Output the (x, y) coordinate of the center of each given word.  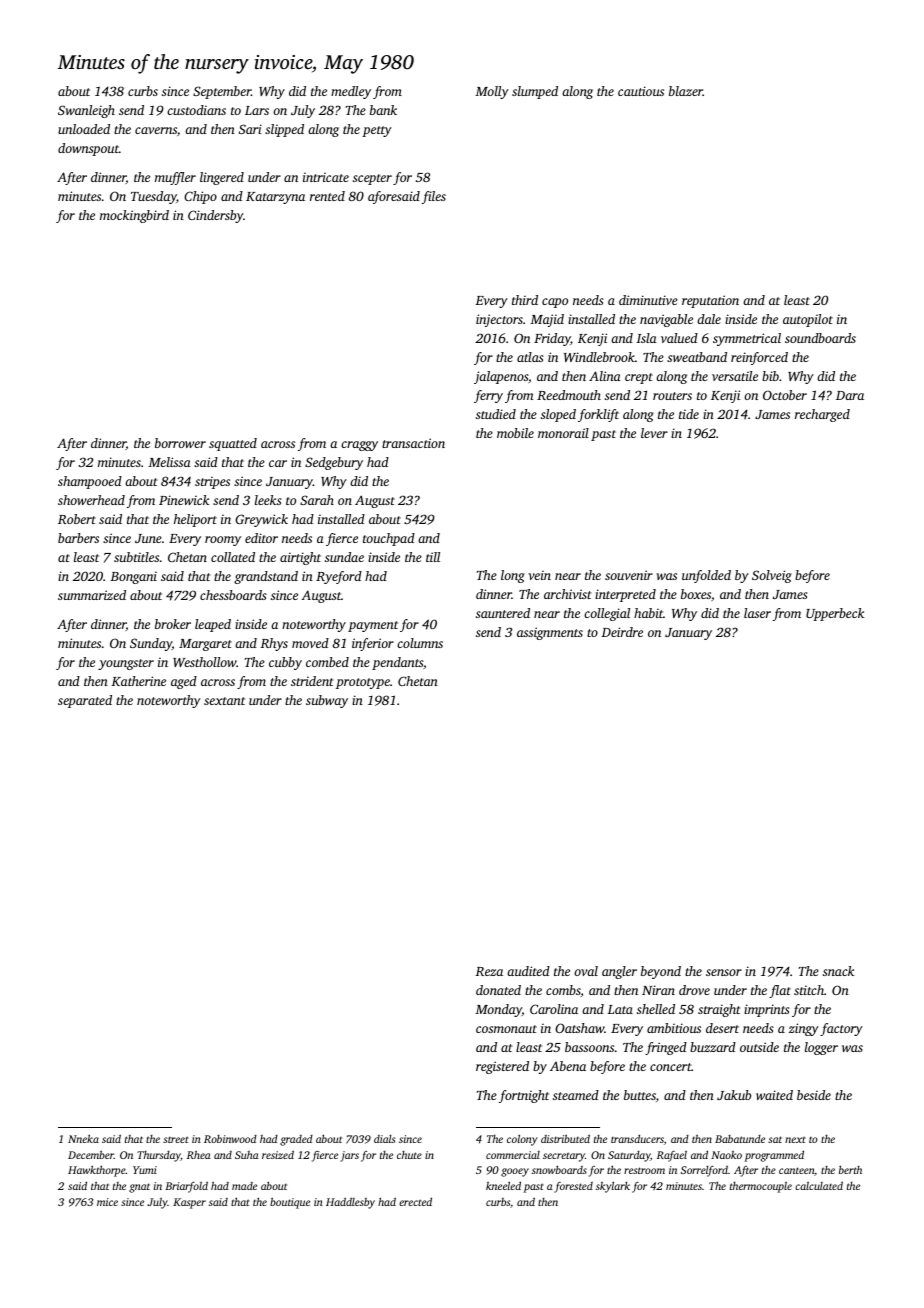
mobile (515, 433)
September (222, 92)
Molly (492, 92)
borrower (180, 443)
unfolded (706, 576)
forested (573, 1187)
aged (184, 682)
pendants (397, 663)
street (176, 1139)
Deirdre (622, 632)
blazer (686, 91)
